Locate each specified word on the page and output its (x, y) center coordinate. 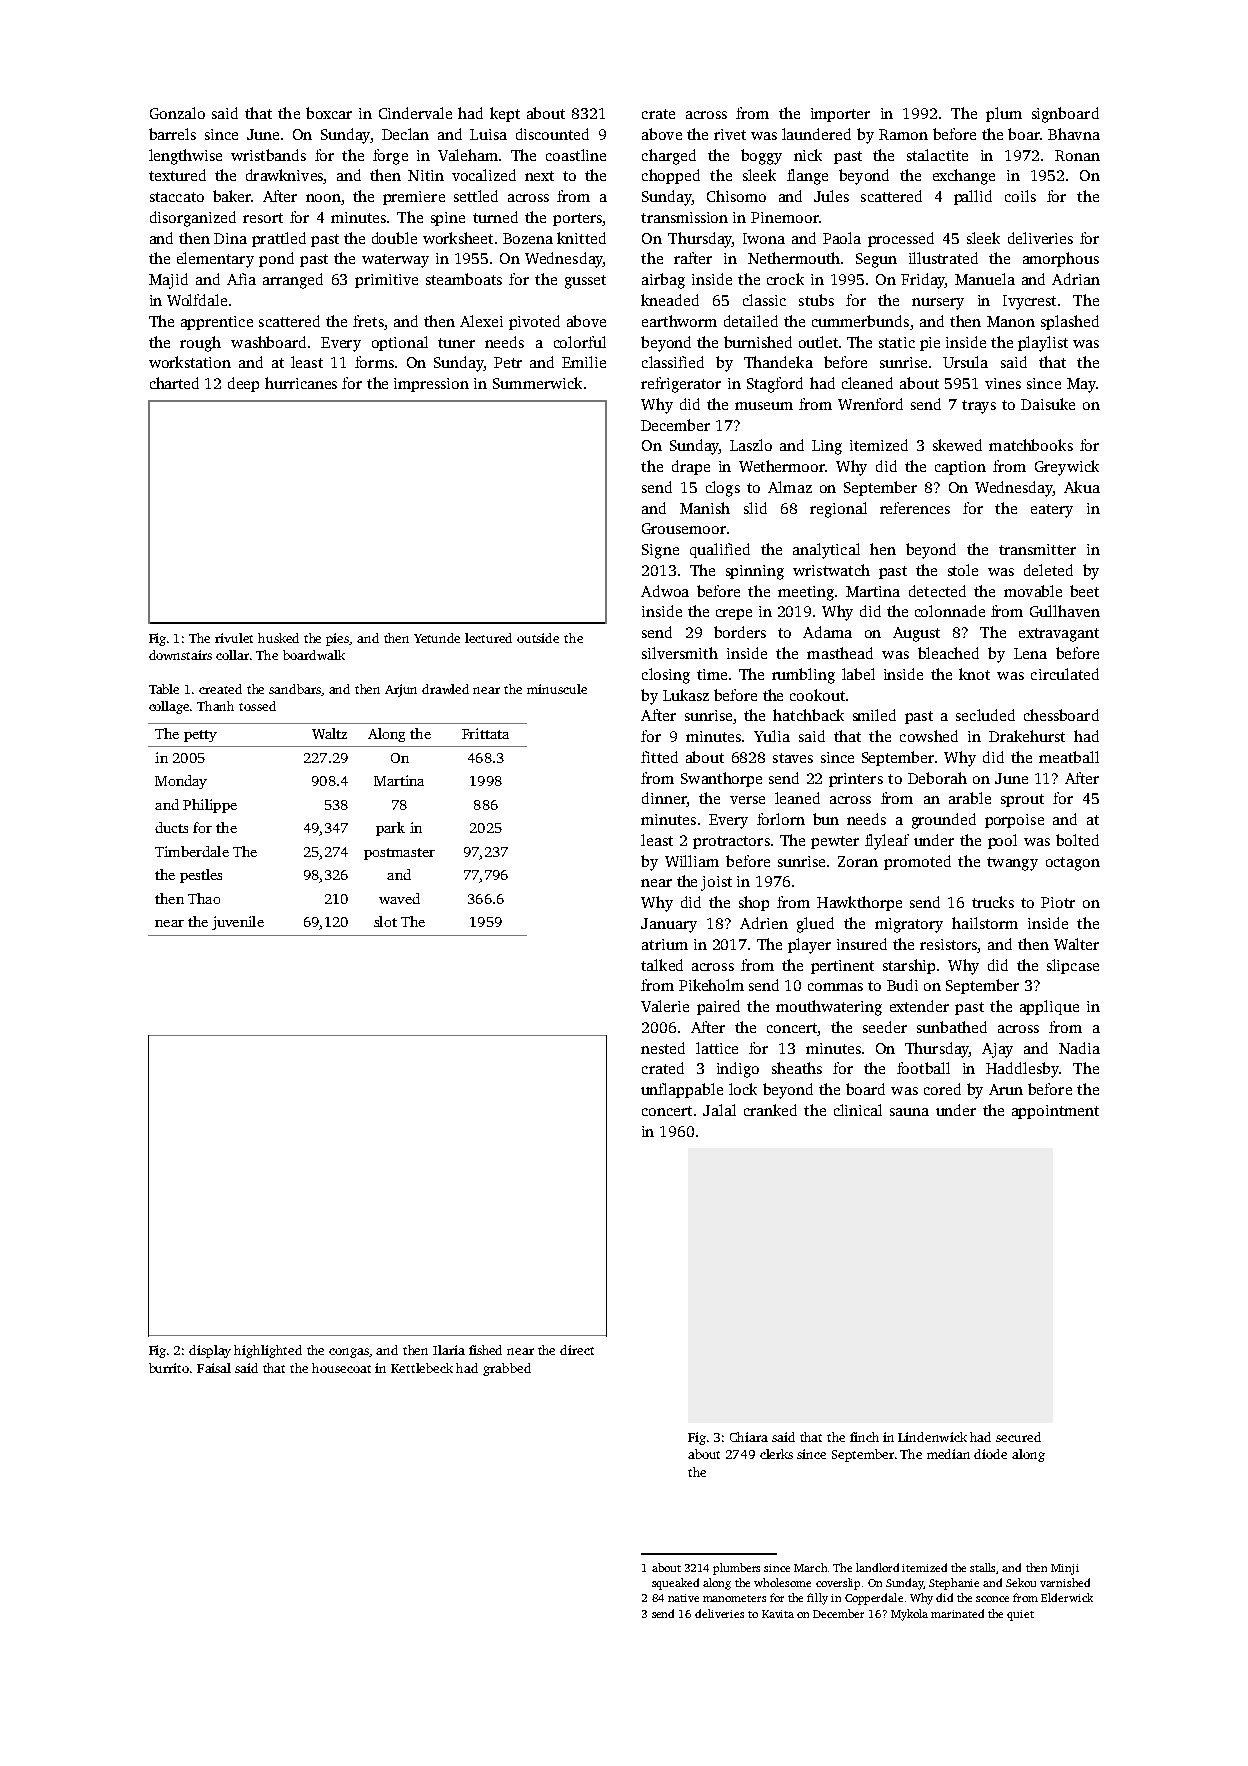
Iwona (764, 238)
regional (838, 510)
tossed (257, 706)
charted (174, 383)
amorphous (1061, 259)
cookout (817, 695)
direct (577, 1350)
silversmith (680, 653)
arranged (293, 281)
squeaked (675, 1584)
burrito (169, 1368)
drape (691, 467)
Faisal (214, 1368)
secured (1018, 1437)
